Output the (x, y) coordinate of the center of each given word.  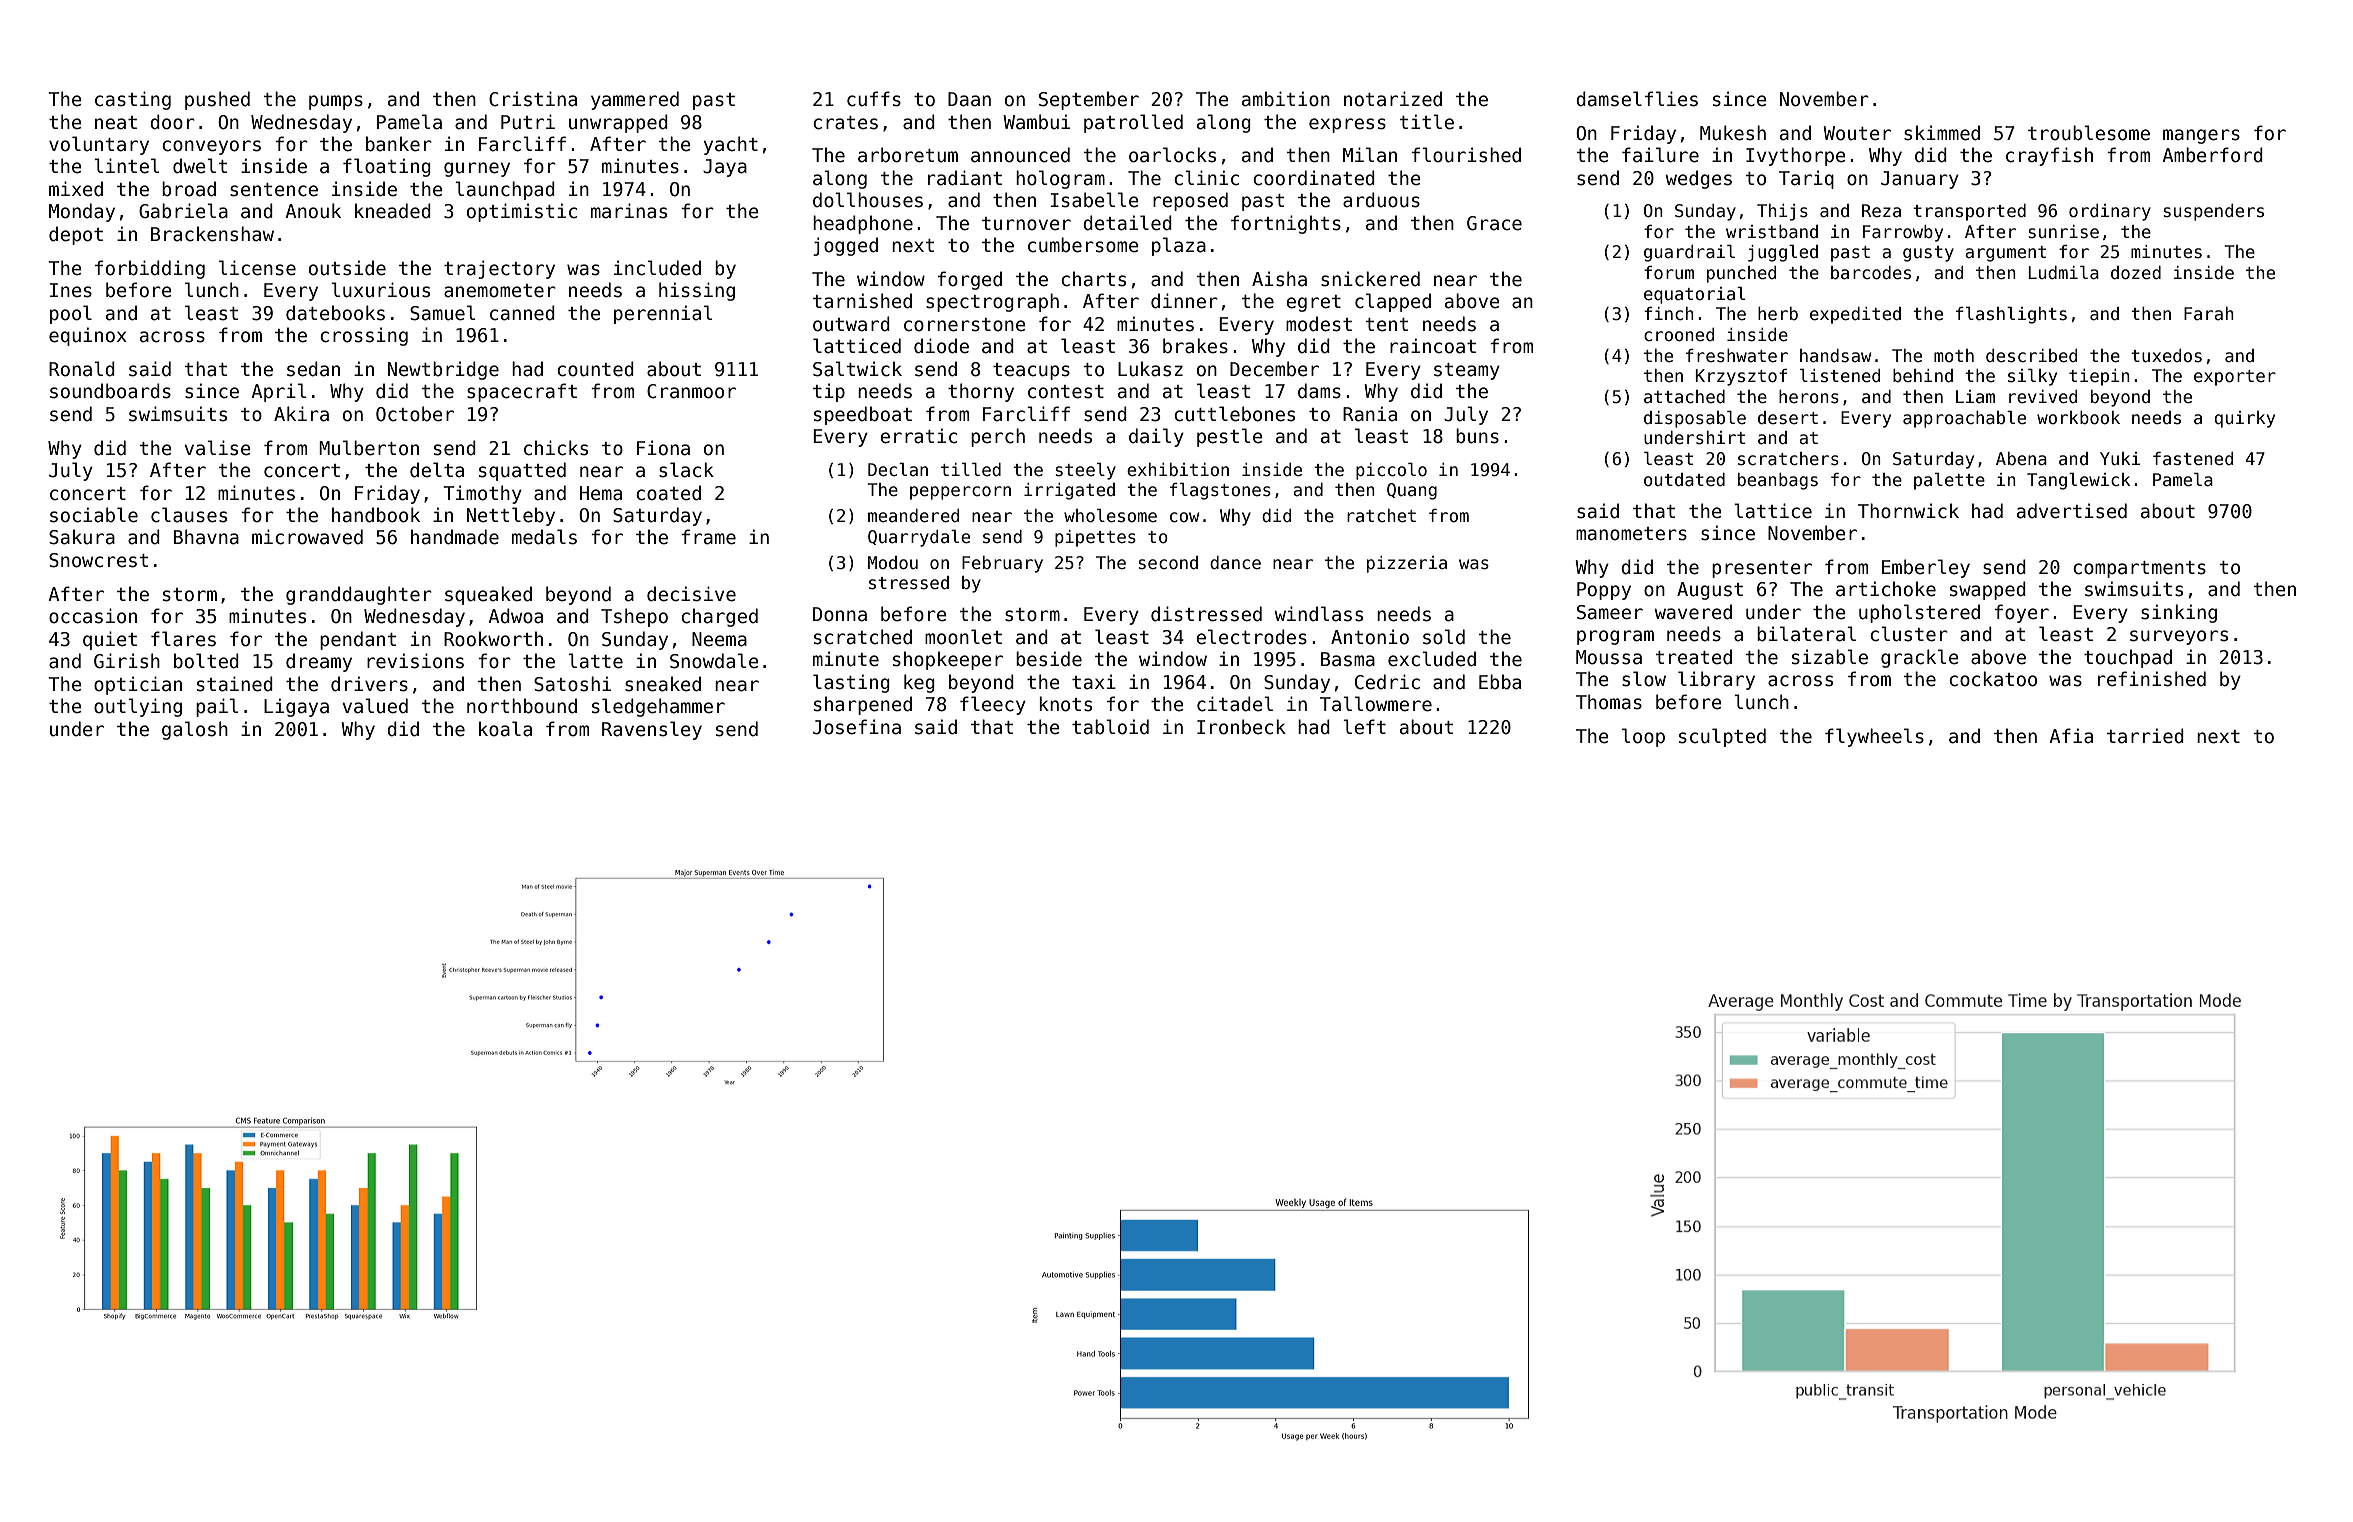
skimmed (1942, 133)
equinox (88, 336)
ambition (1286, 99)
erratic (918, 436)
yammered (635, 100)
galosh (195, 730)
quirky (2244, 419)
